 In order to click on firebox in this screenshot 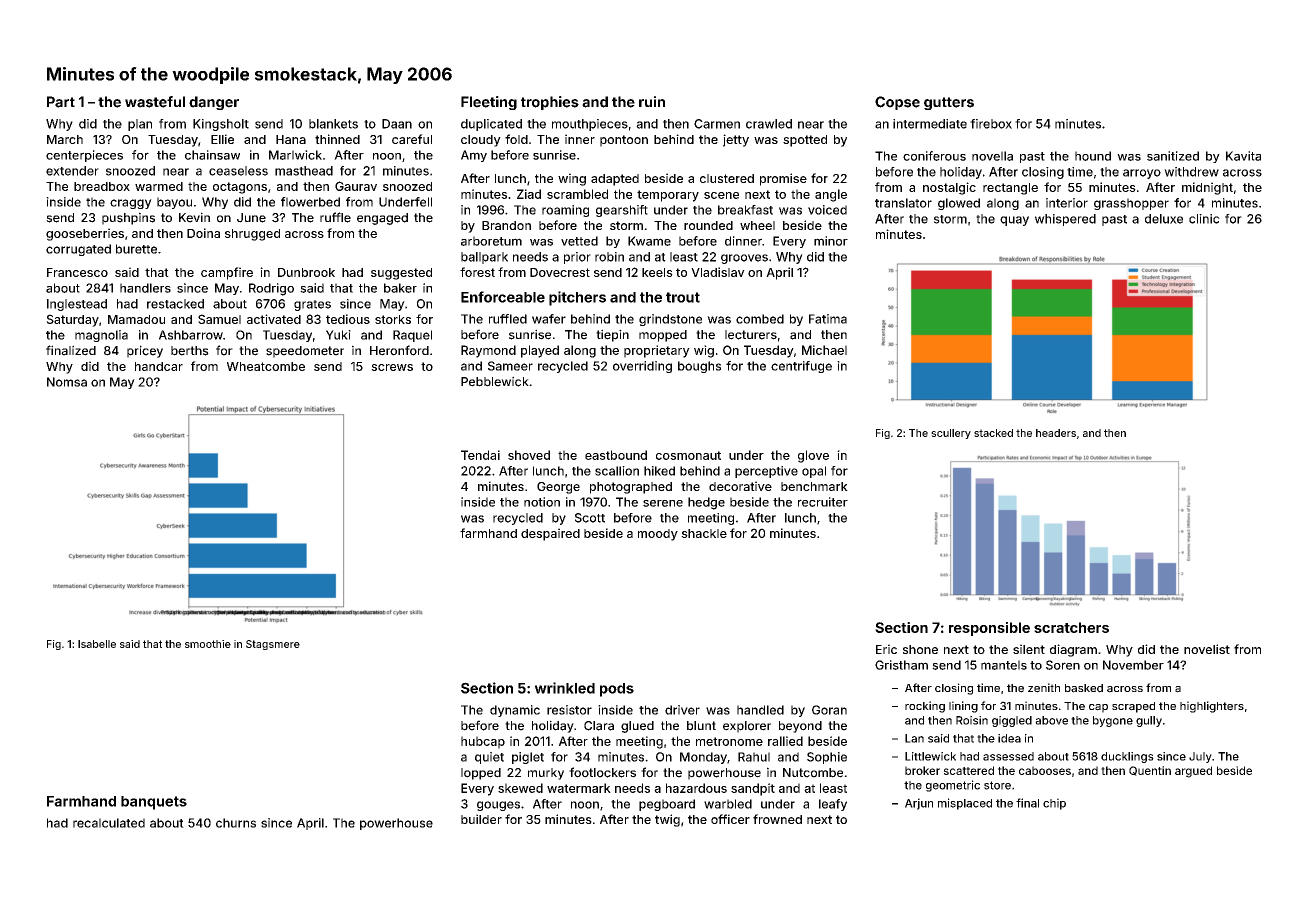, I will do `click(991, 124)`.
